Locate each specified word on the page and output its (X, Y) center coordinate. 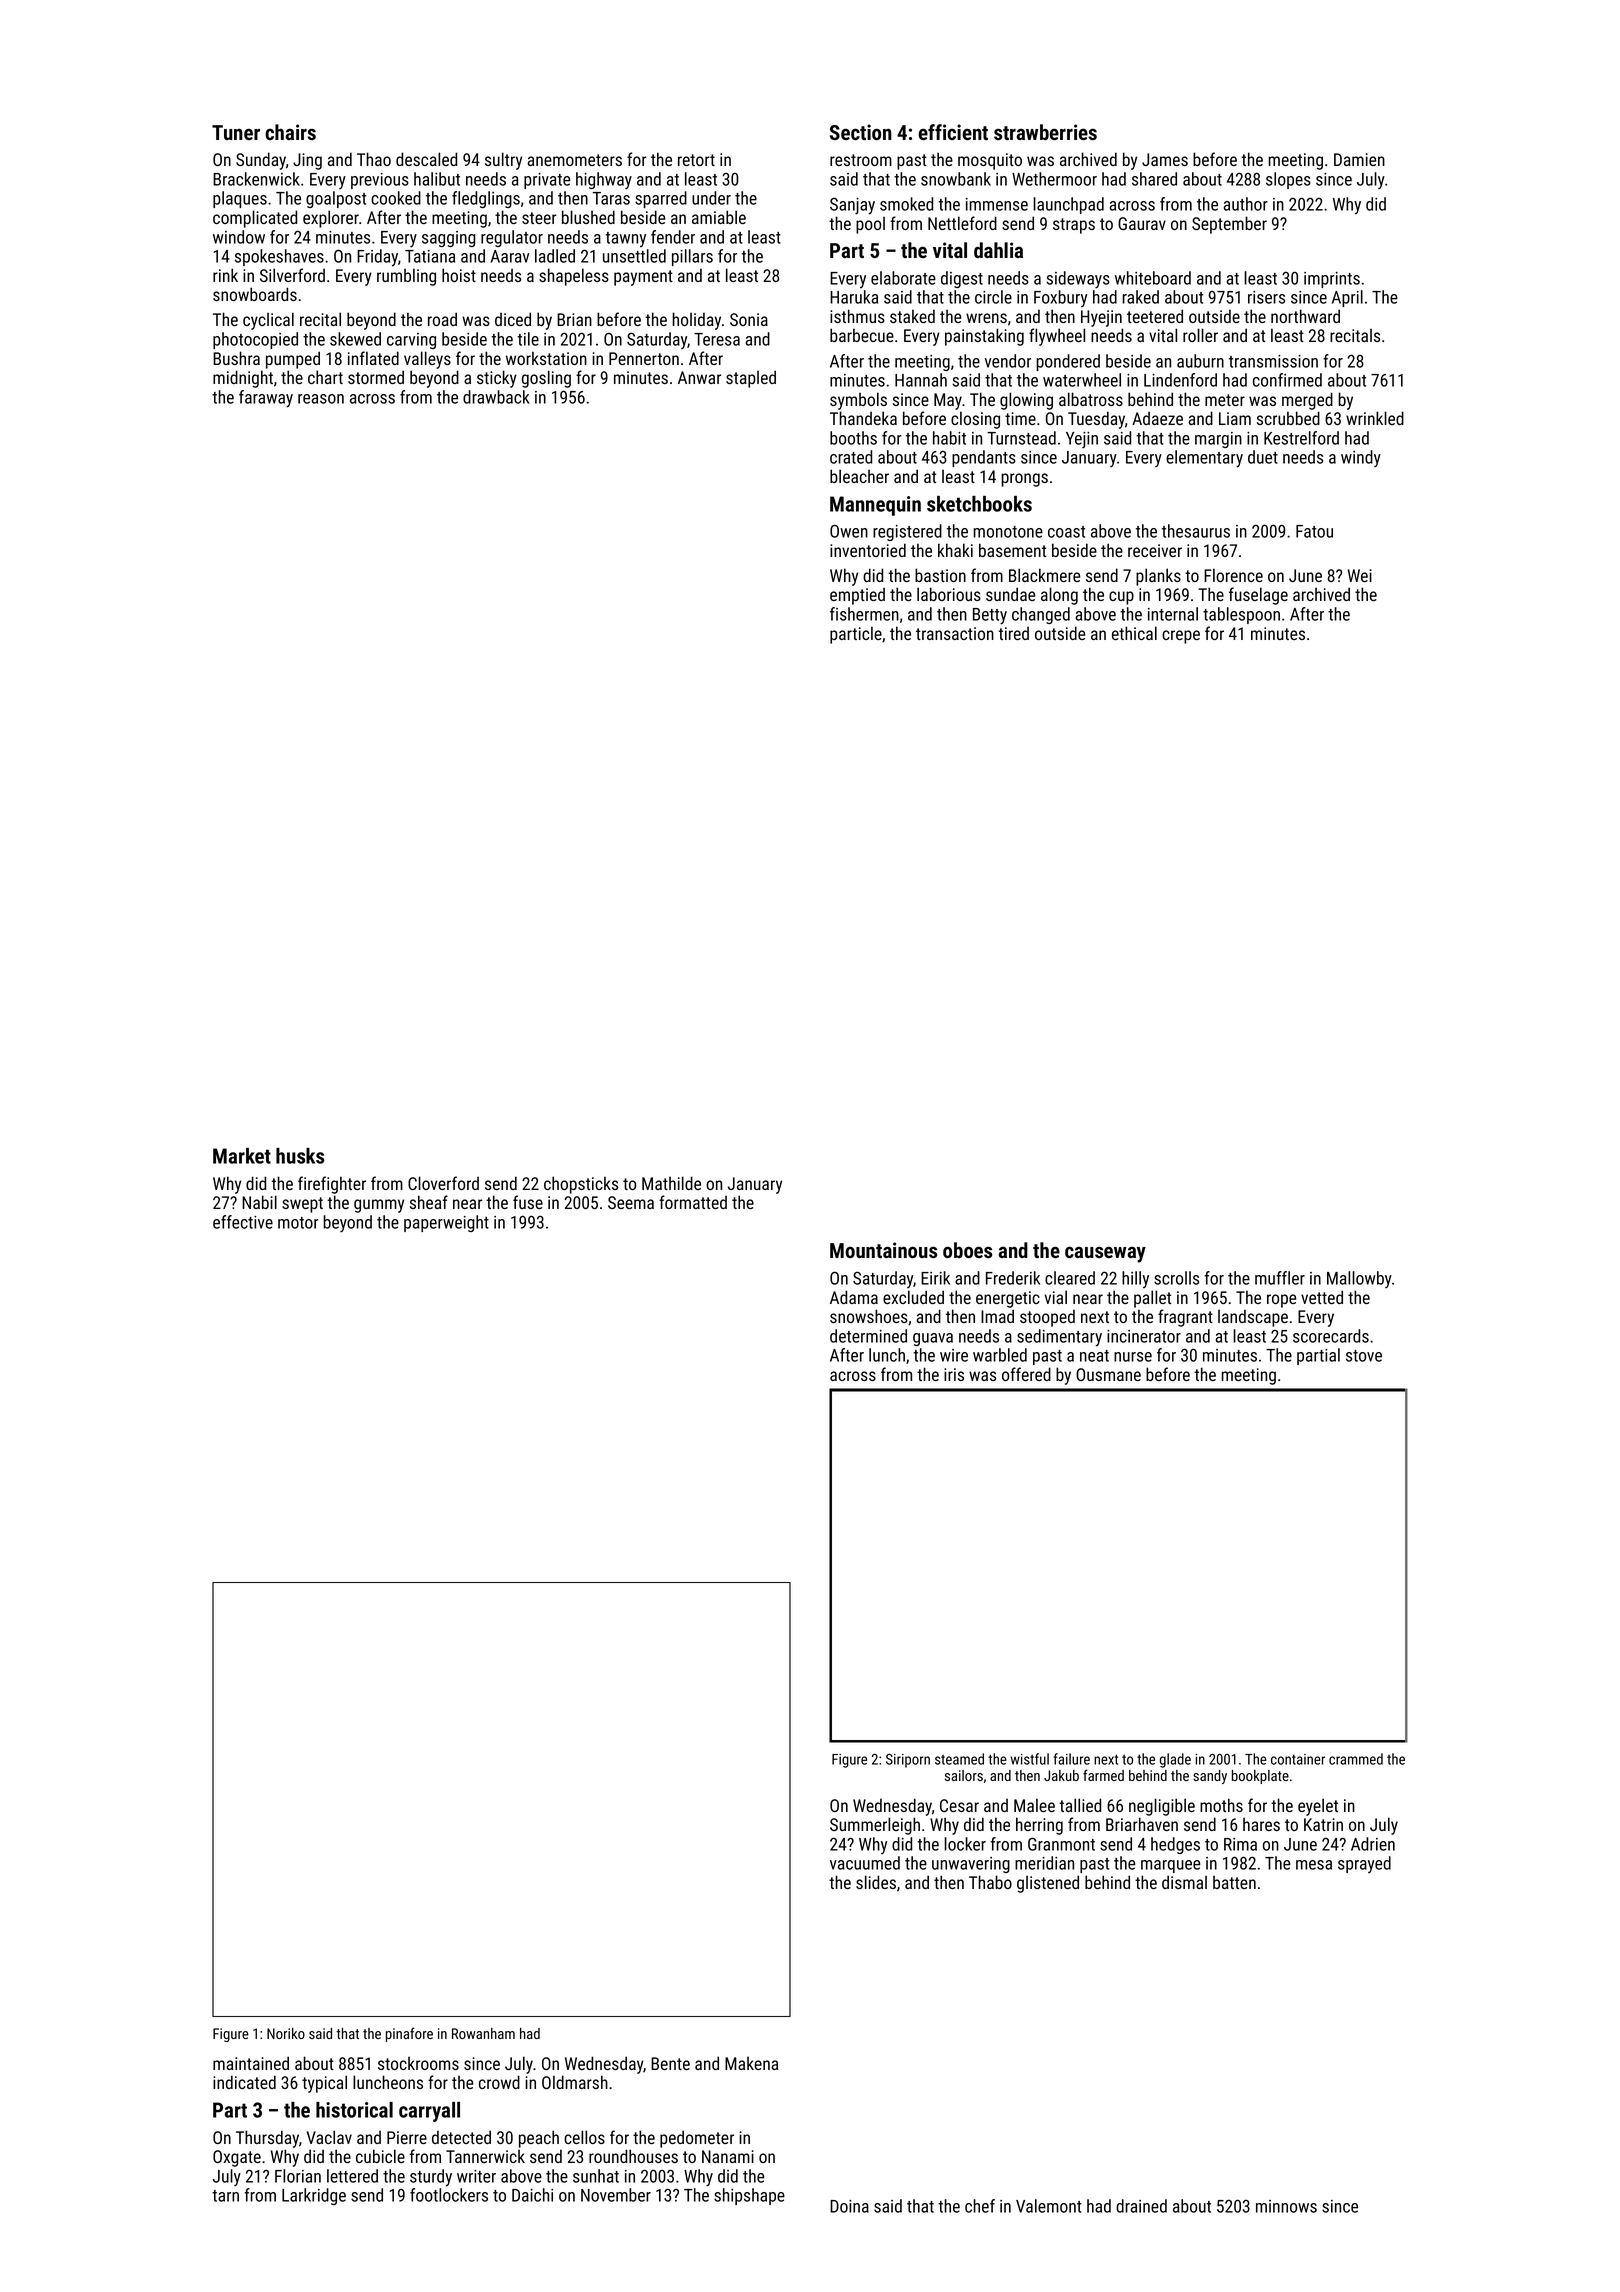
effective (243, 1222)
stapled (751, 379)
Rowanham (483, 2033)
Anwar (699, 377)
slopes (1288, 180)
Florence (1233, 575)
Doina (849, 2206)
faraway (266, 399)
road (442, 319)
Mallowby (1359, 1279)
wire (954, 1355)
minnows (1286, 2206)
